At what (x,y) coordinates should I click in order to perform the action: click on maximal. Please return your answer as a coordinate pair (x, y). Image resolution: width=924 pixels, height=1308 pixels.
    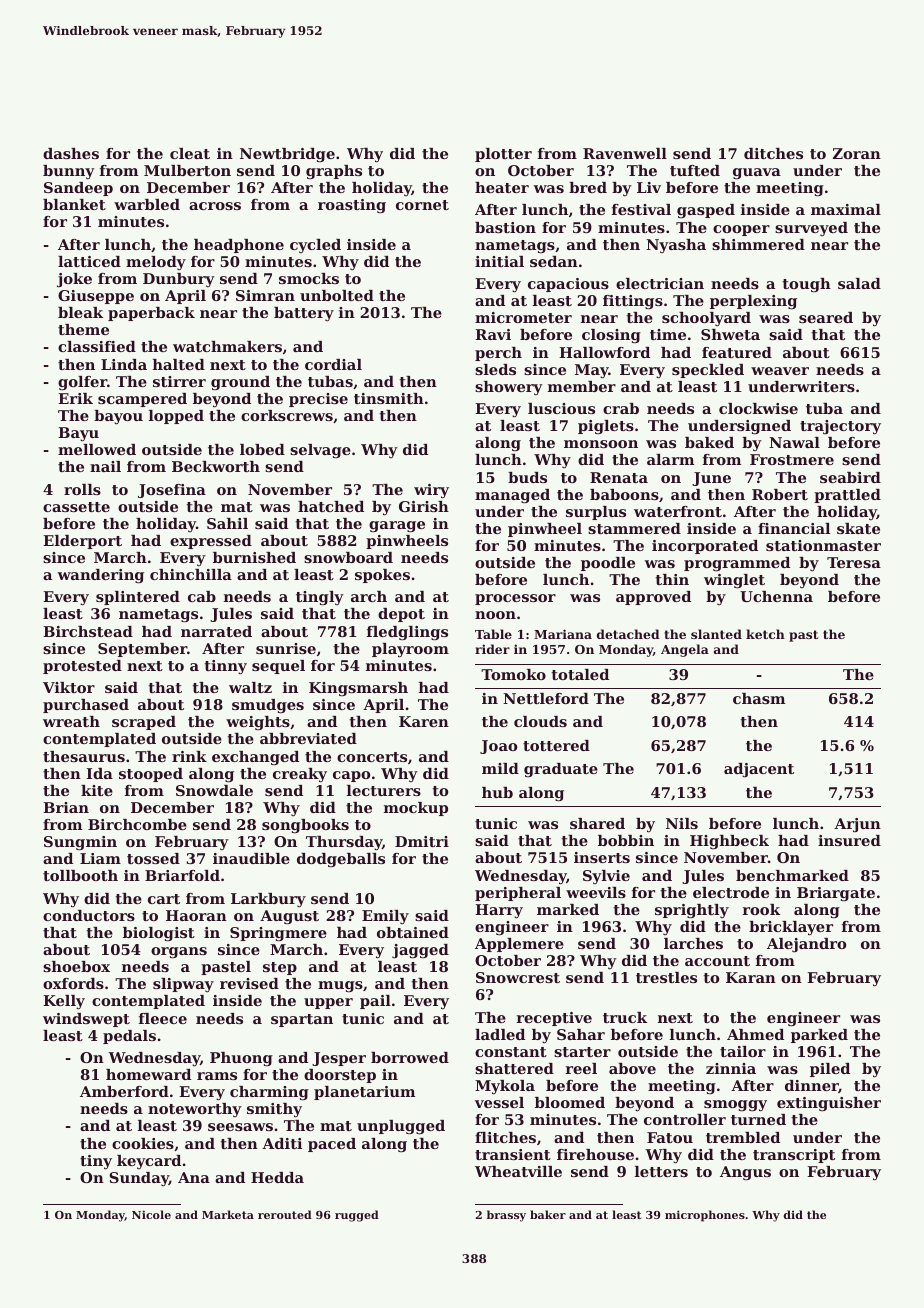
    Looking at the image, I should click on (846, 209).
